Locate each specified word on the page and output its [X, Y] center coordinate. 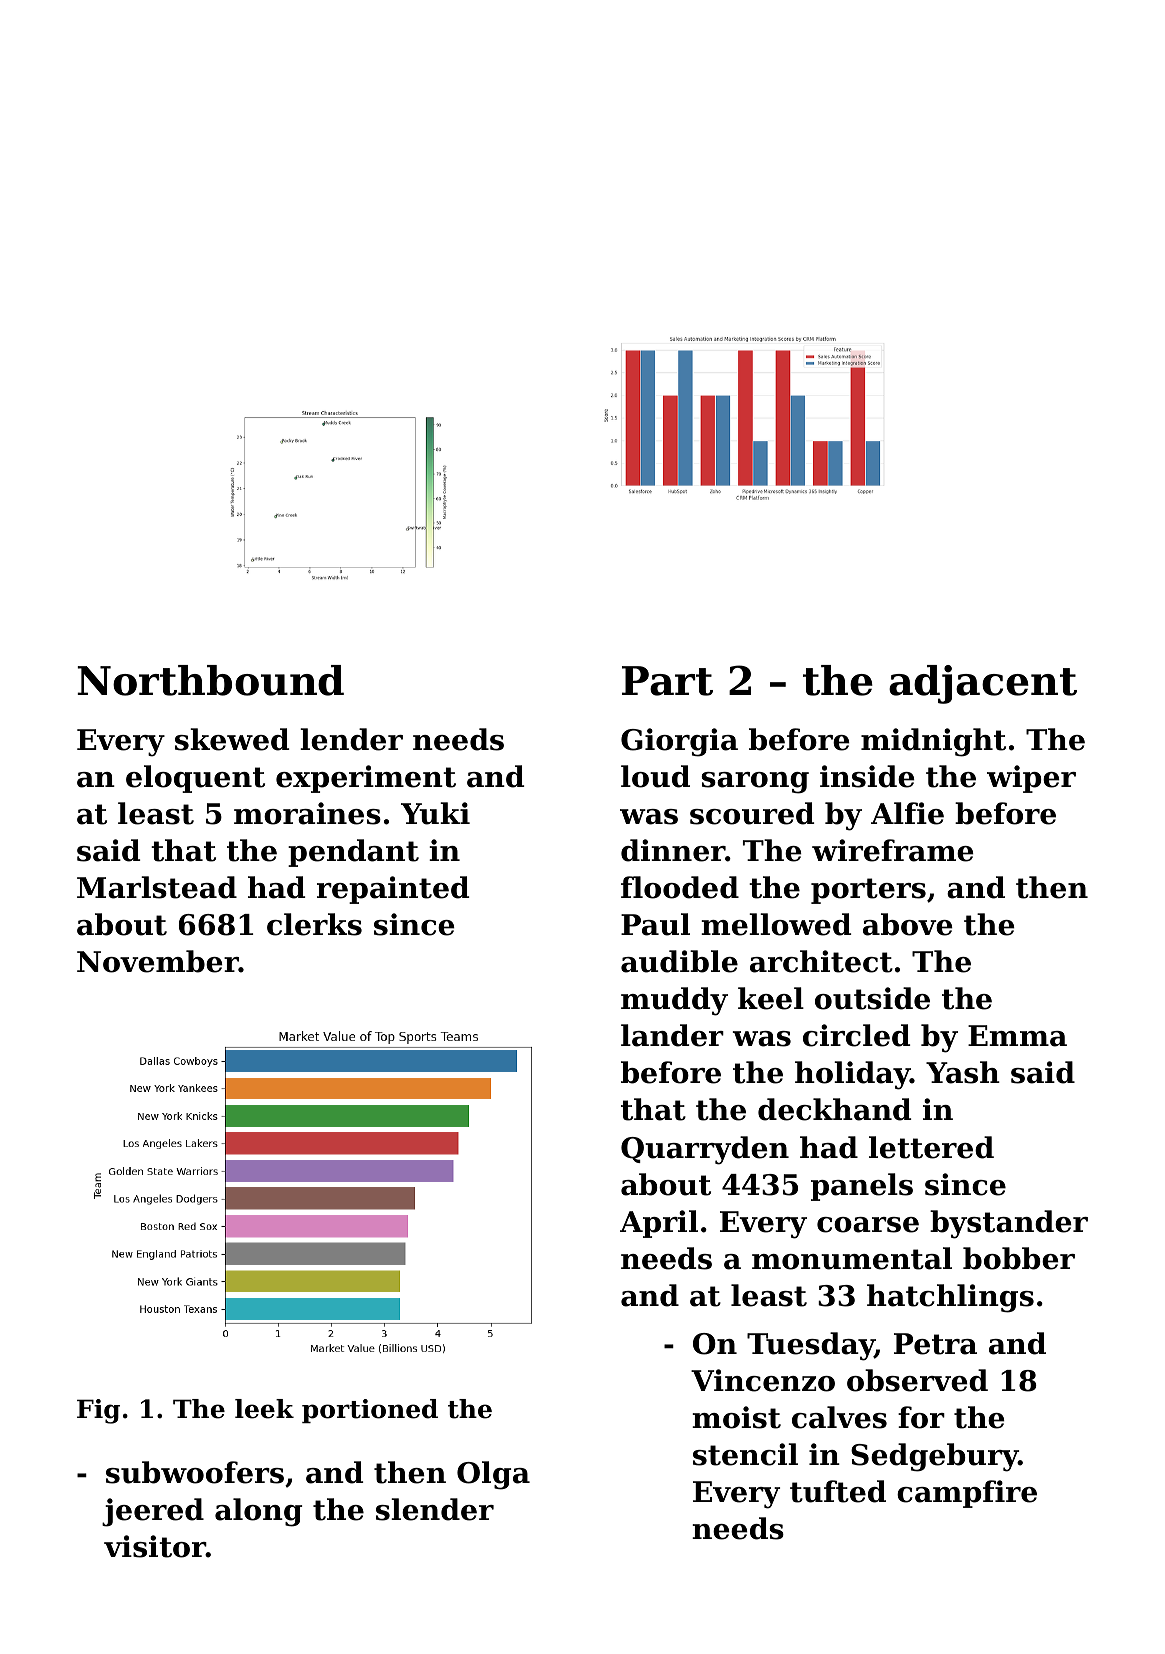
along [258, 1512]
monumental [852, 1258]
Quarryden [705, 1150]
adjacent [983, 684]
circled [856, 1035]
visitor [155, 1546]
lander [672, 1035]
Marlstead [157, 887]
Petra [935, 1344]
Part [667, 681]
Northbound [210, 680]
